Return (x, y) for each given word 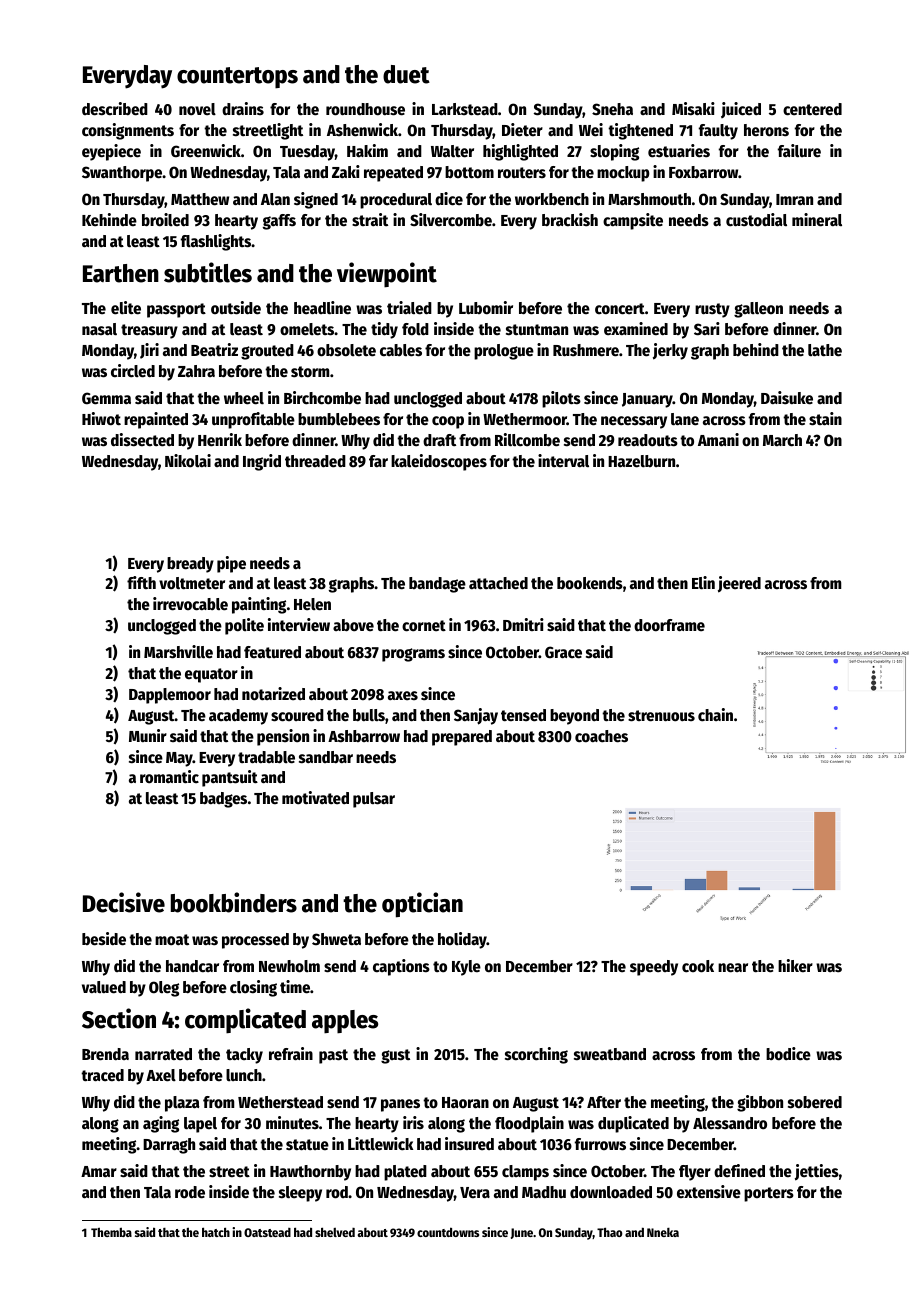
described (115, 109)
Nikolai (188, 461)
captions (401, 967)
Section (119, 1018)
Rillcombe (527, 440)
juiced (741, 110)
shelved (335, 1232)
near (733, 968)
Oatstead (267, 1232)
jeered (739, 584)
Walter (452, 151)
